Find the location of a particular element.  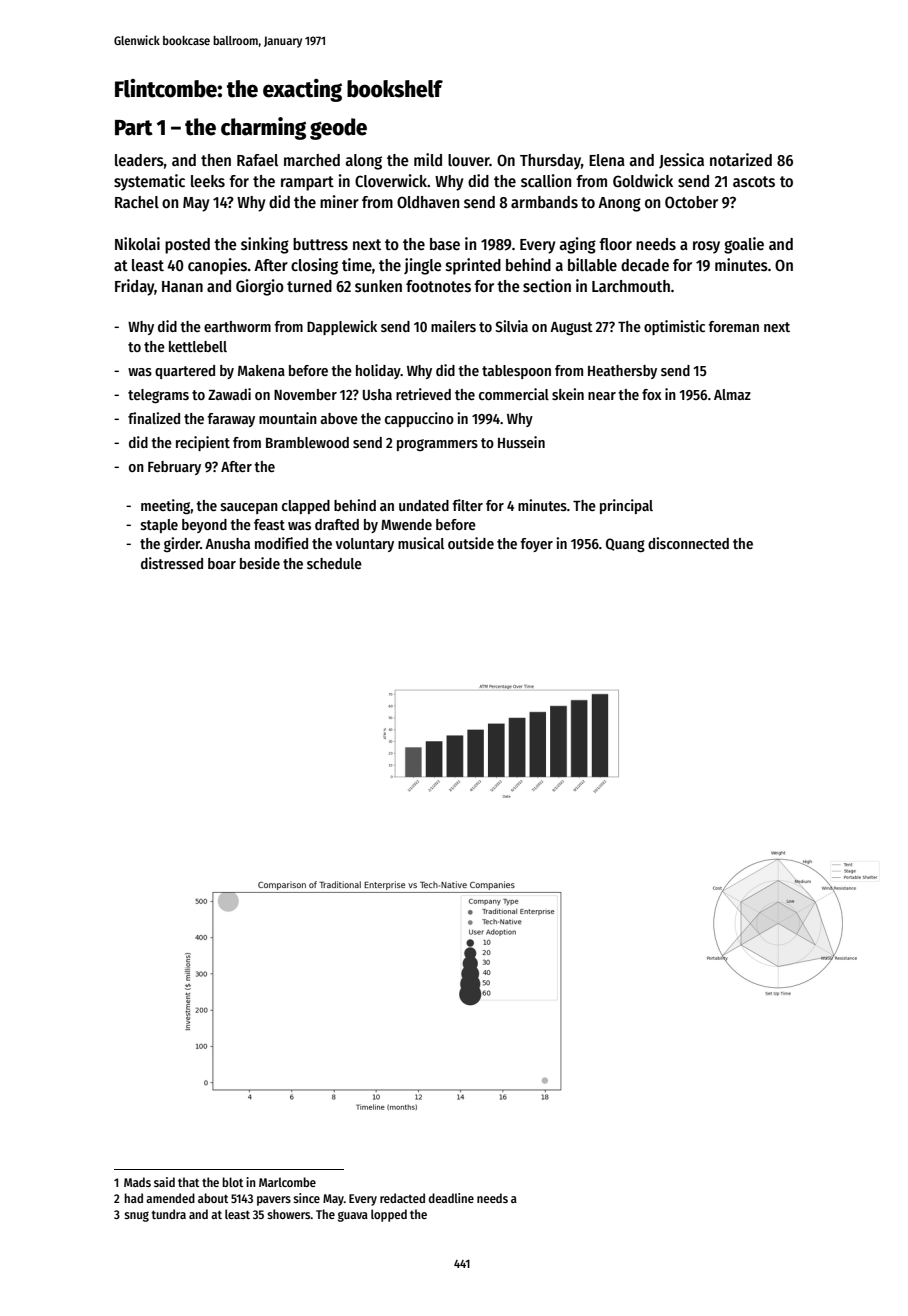

redacted is located at coordinates (402, 1198).
